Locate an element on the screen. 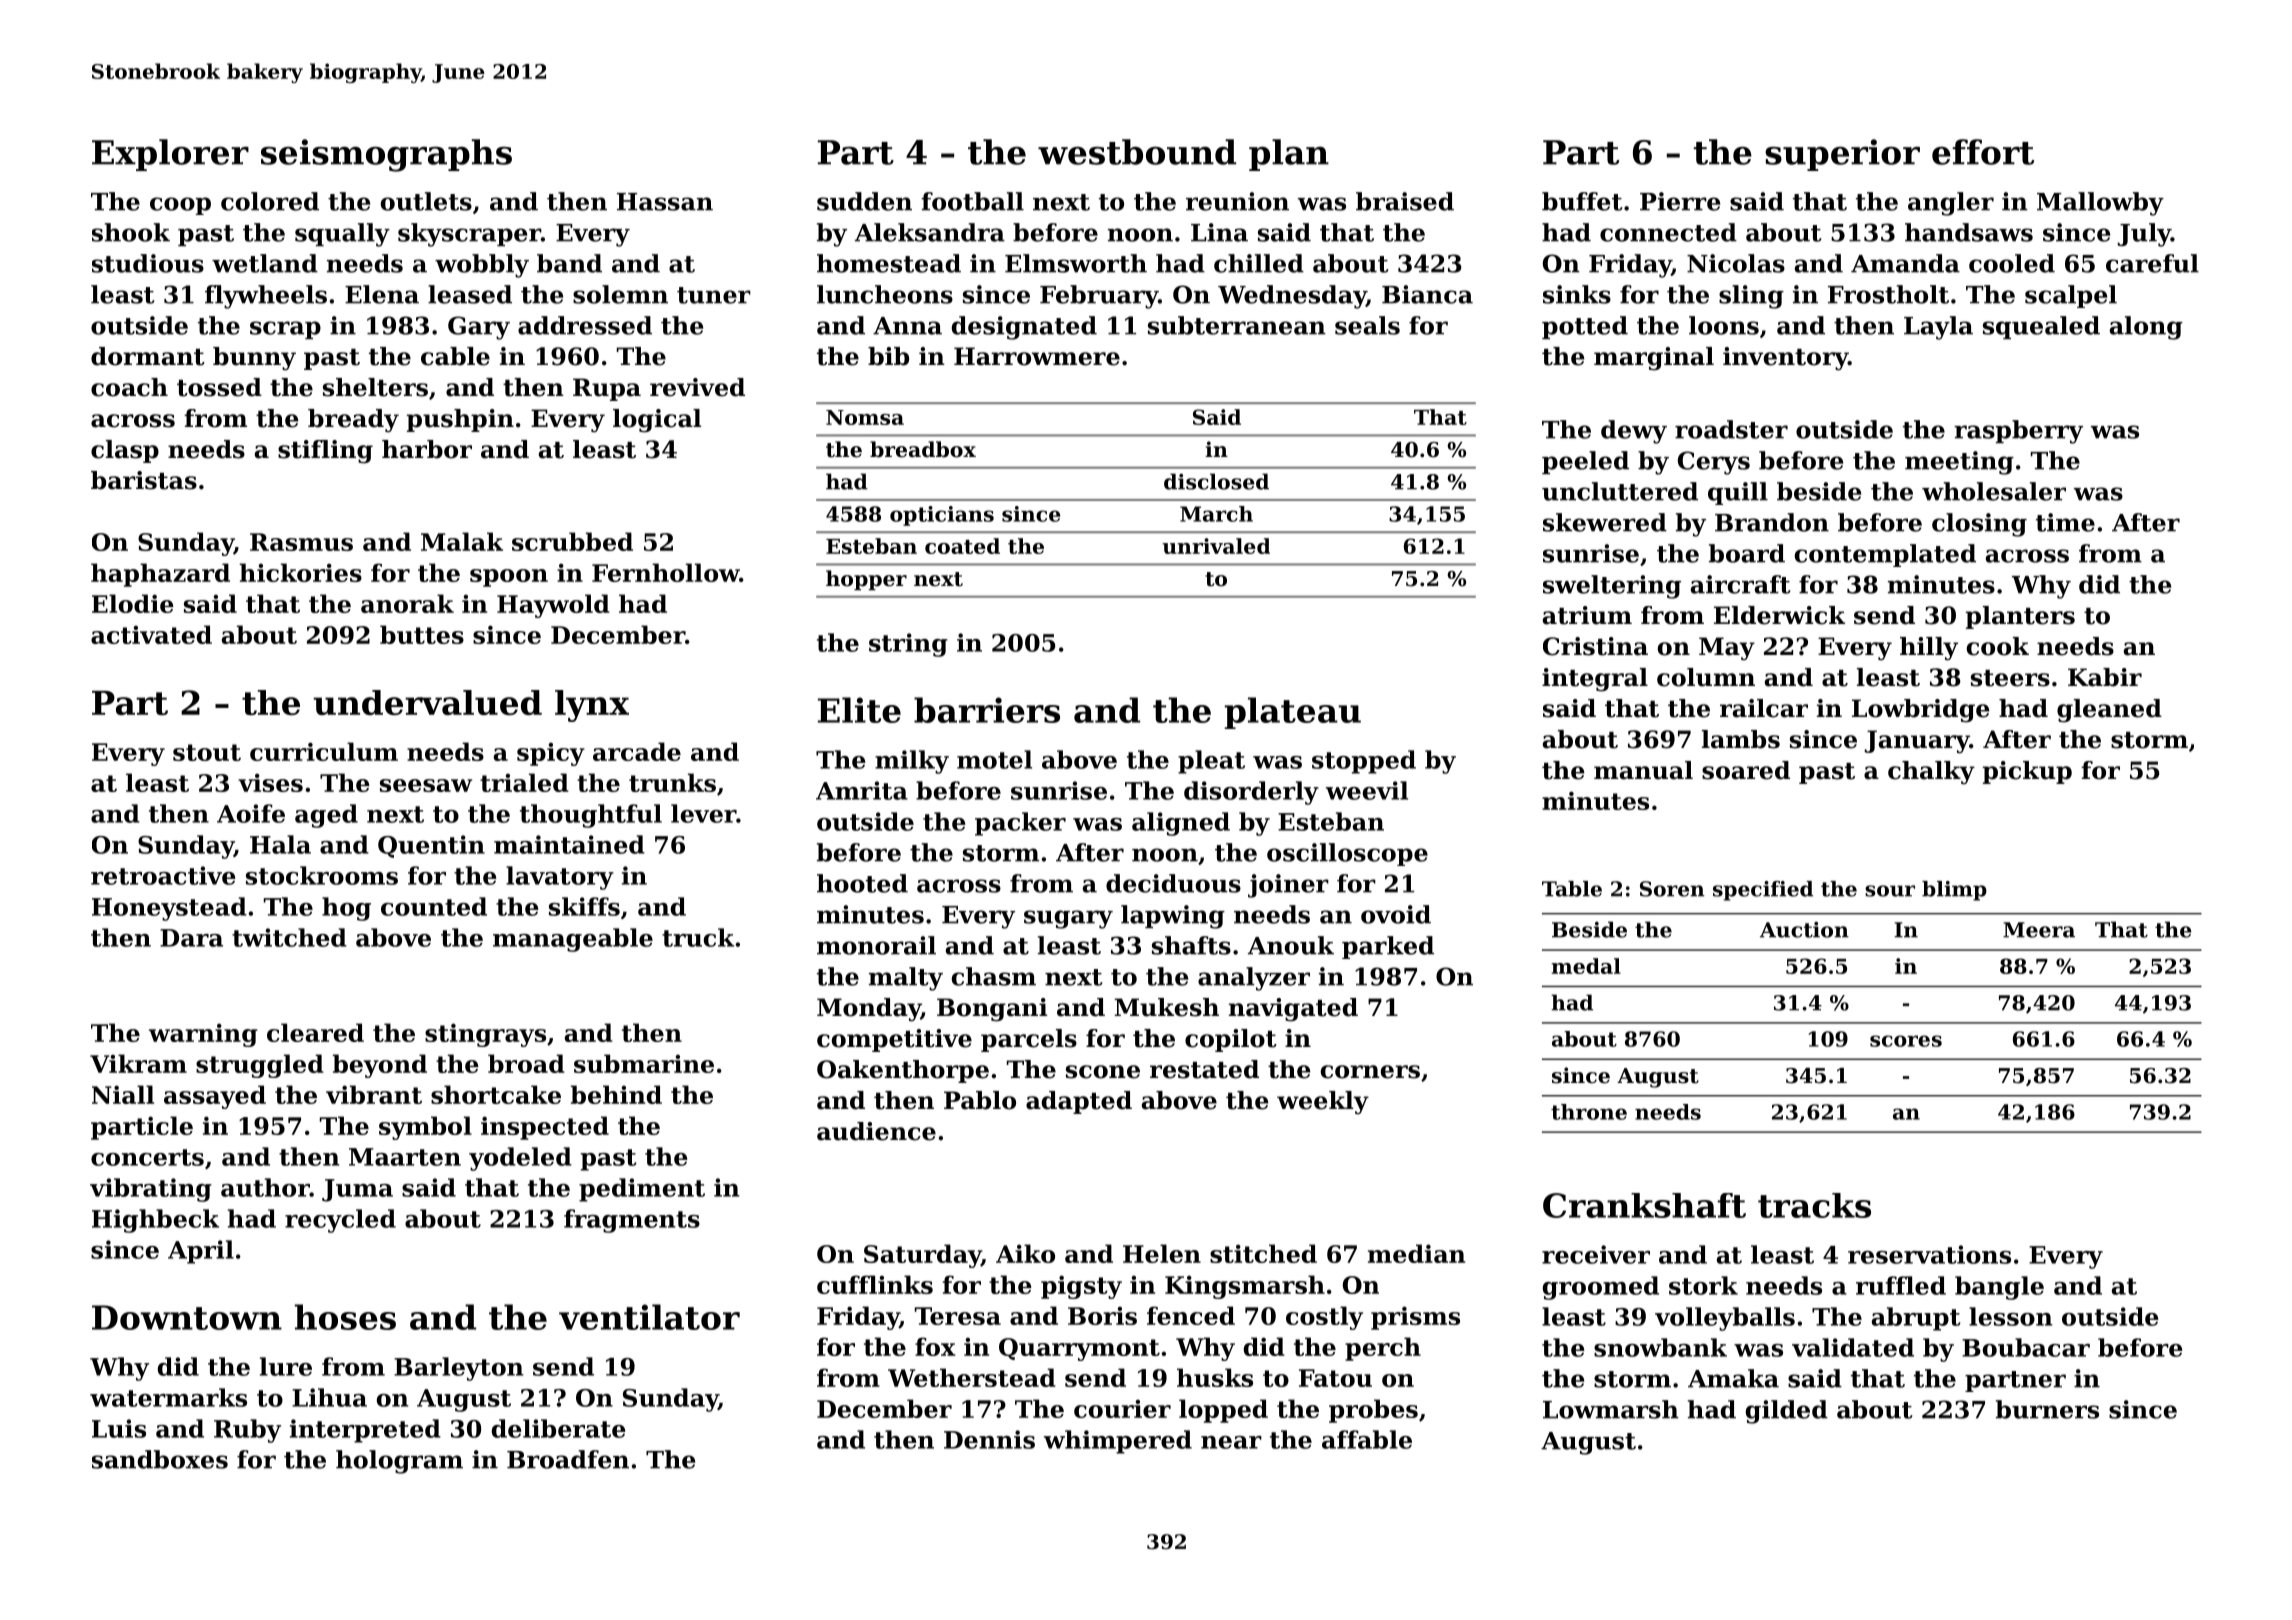  costly is located at coordinates (1324, 1318).
